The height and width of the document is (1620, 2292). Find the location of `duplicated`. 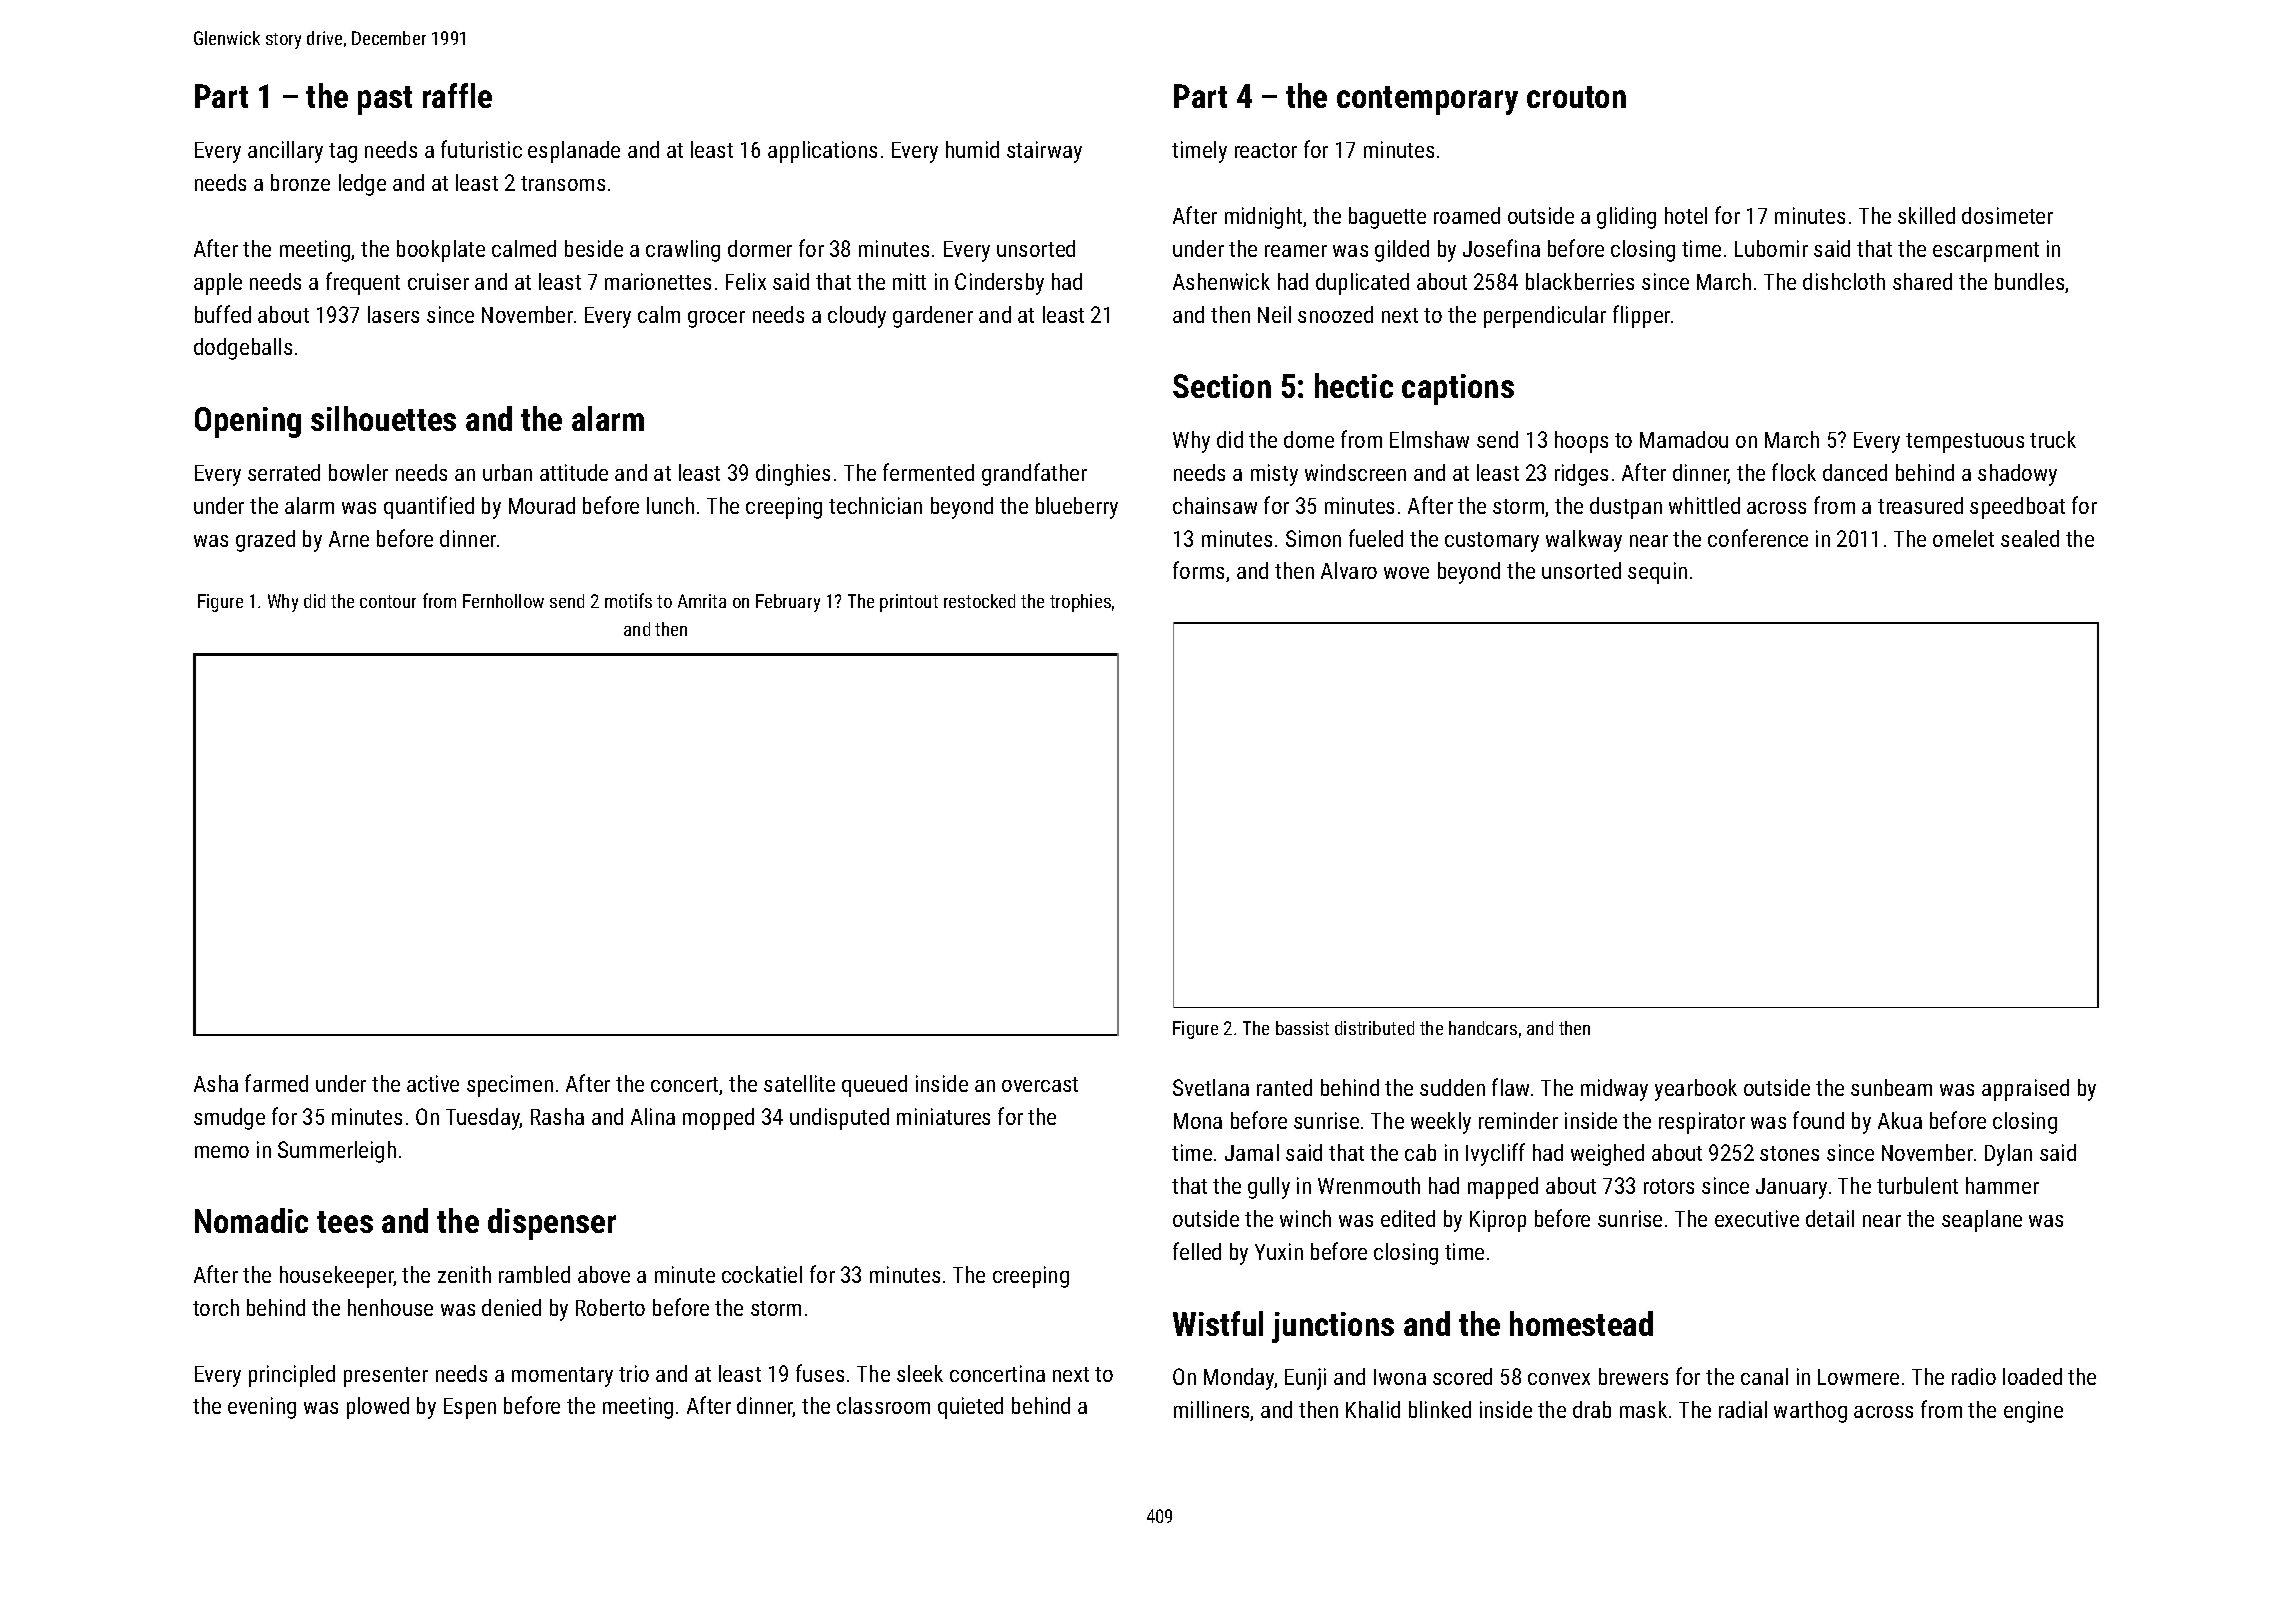

duplicated is located at coordinates (1362, 284).
